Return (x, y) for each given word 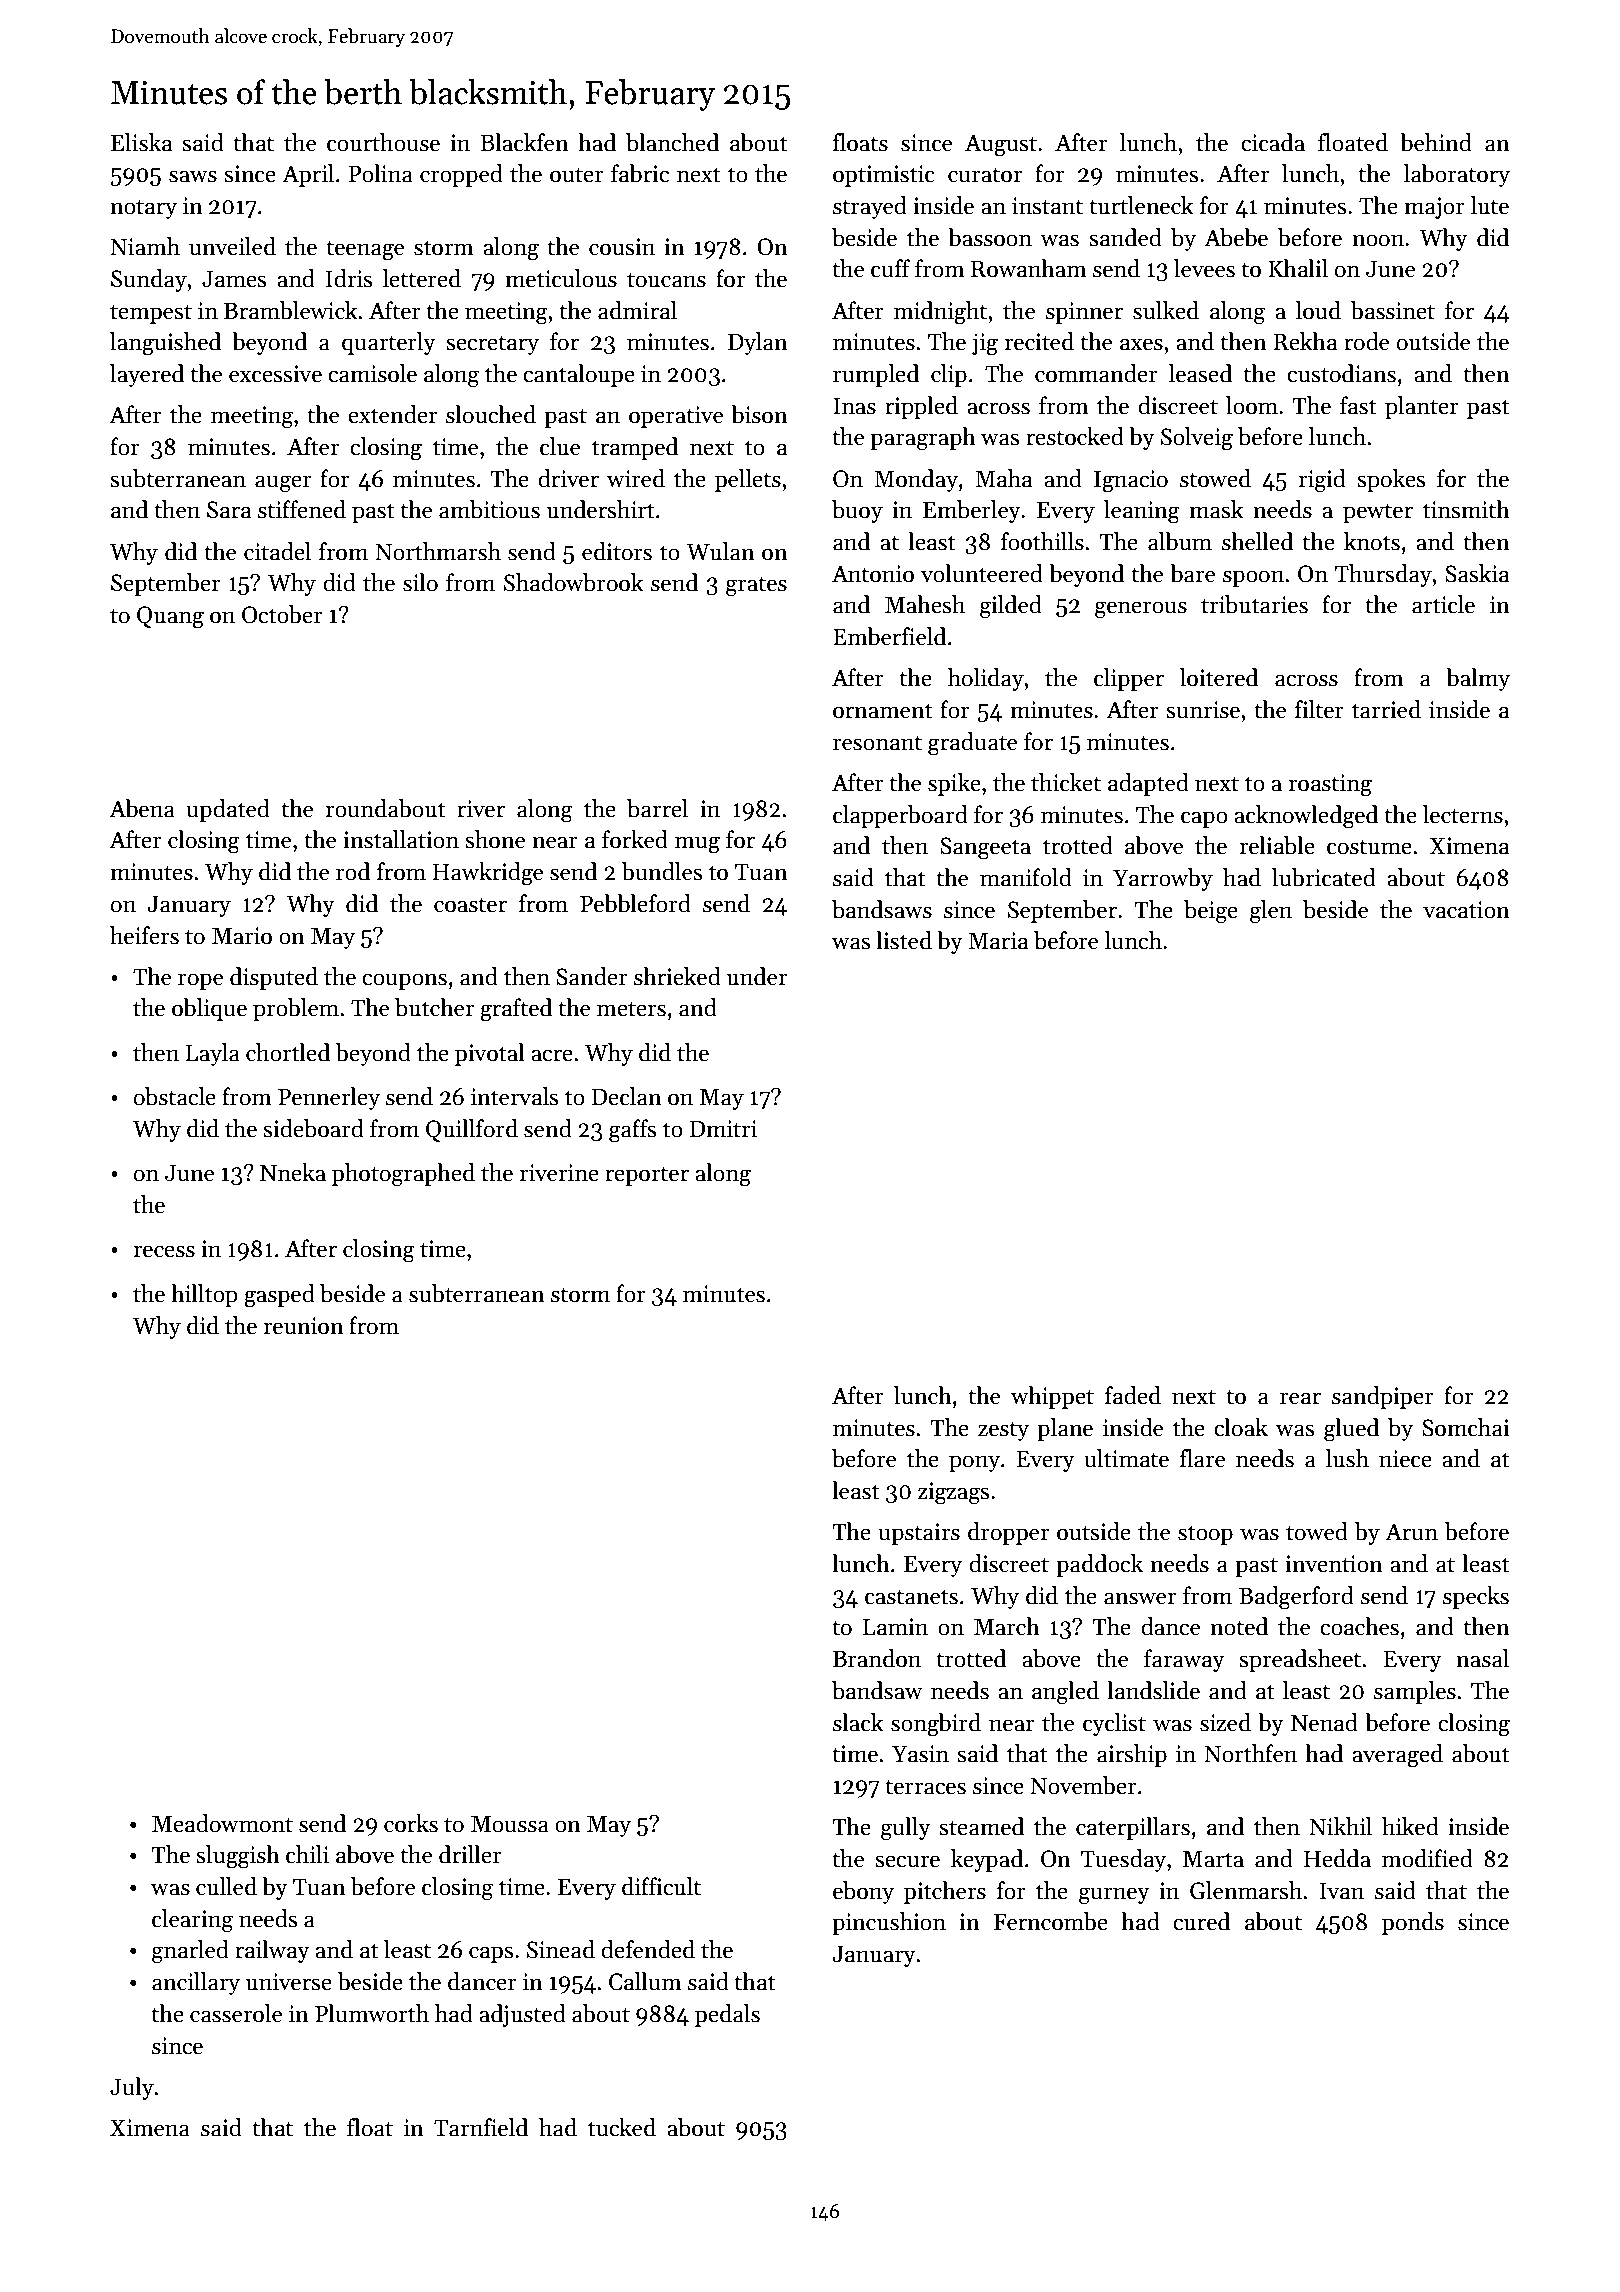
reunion (304, 1326)
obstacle (175, 1096)
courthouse (383, 142)
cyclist (1114, 1724)
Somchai (1466, 1427)
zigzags (953, 1493)
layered (147, 375)
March (1007, 1626)
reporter (647, 1176)
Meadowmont (222, 1823)
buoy (857, 511)
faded (1133, 1395)
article (1443, 604)
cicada (1273, 142)
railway (272, 1951)
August (1001, 145)
